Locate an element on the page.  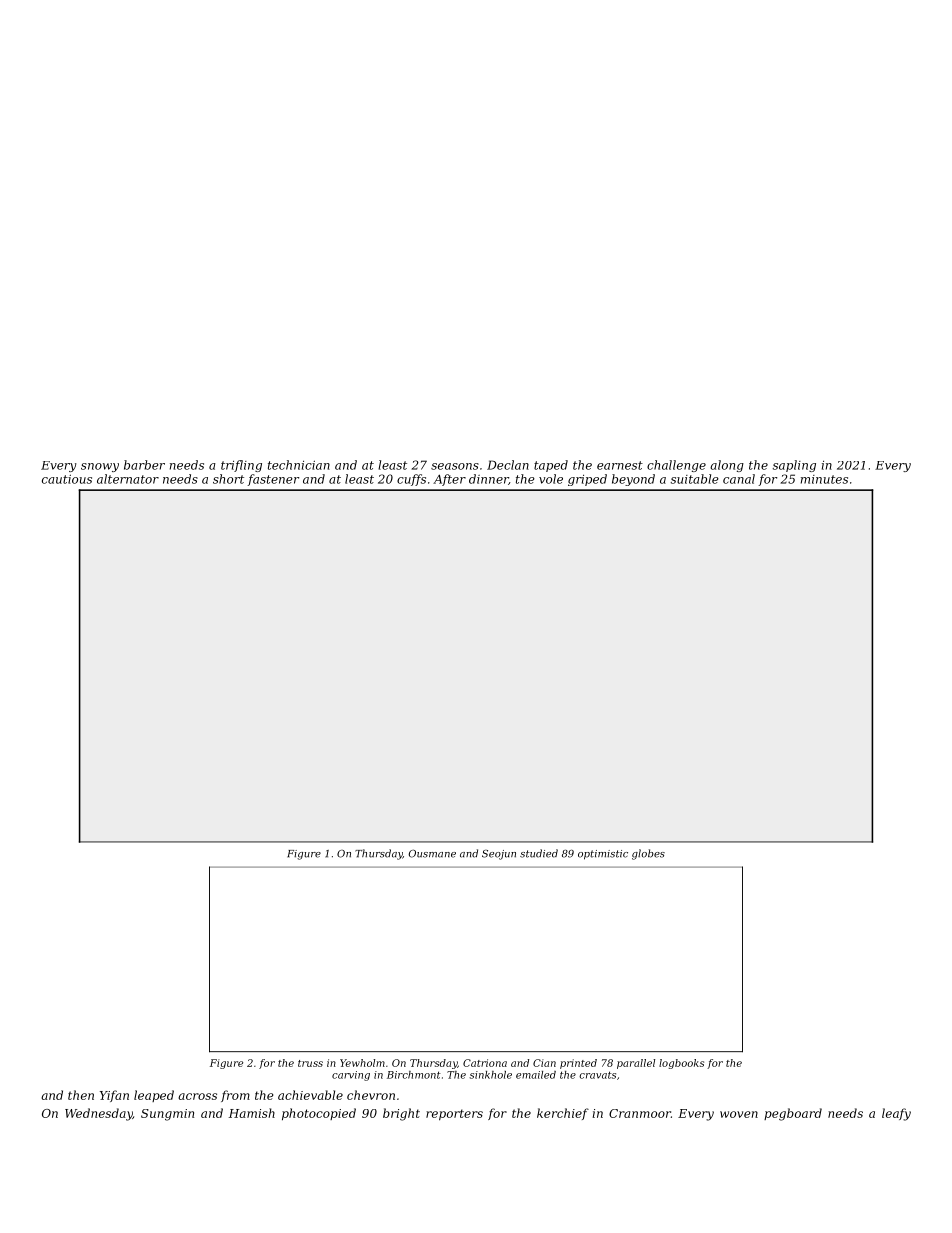
Seojun is located at coordinates (499, 855).
